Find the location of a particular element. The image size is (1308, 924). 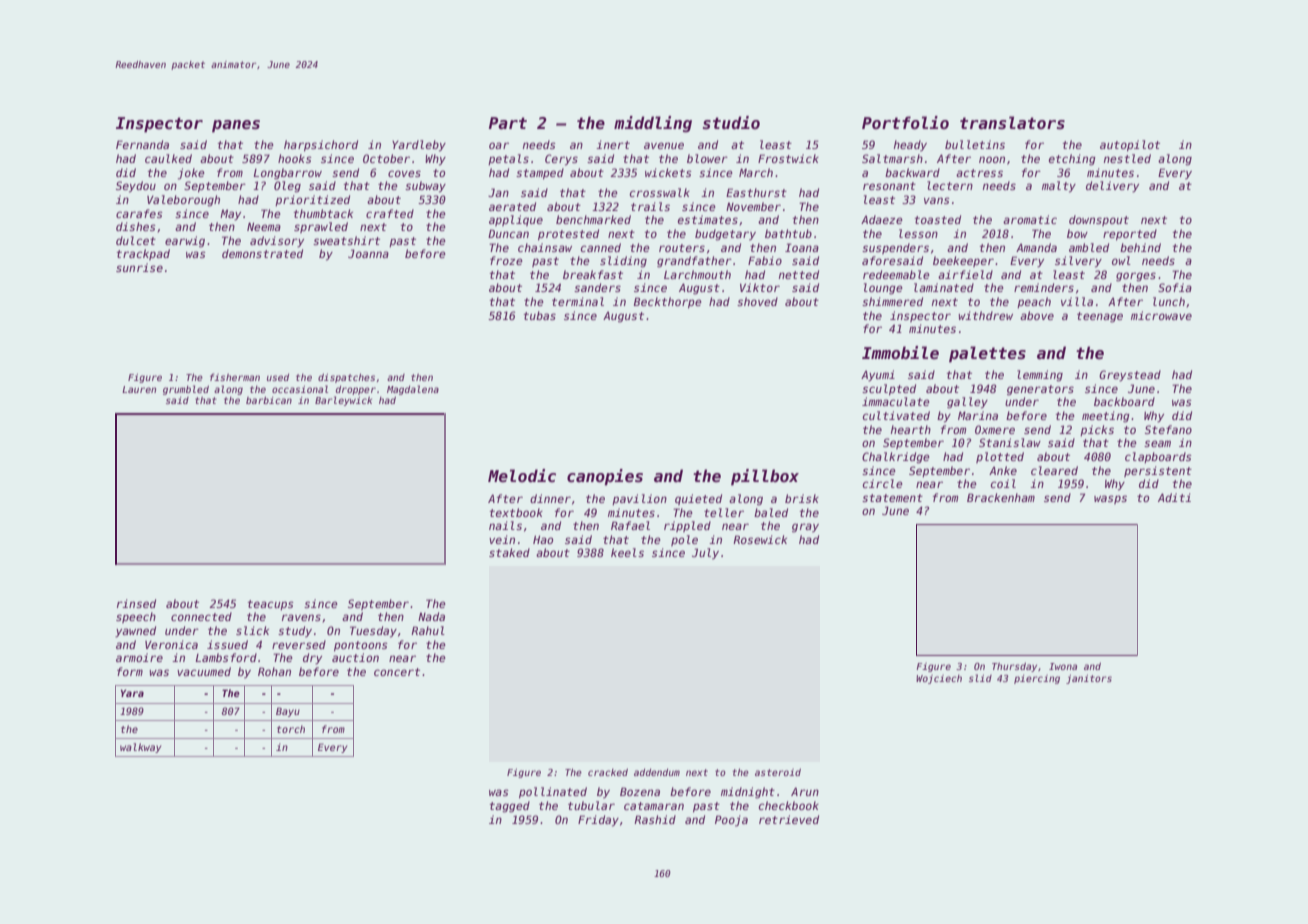

panes is located at coordinates (236, 126).
